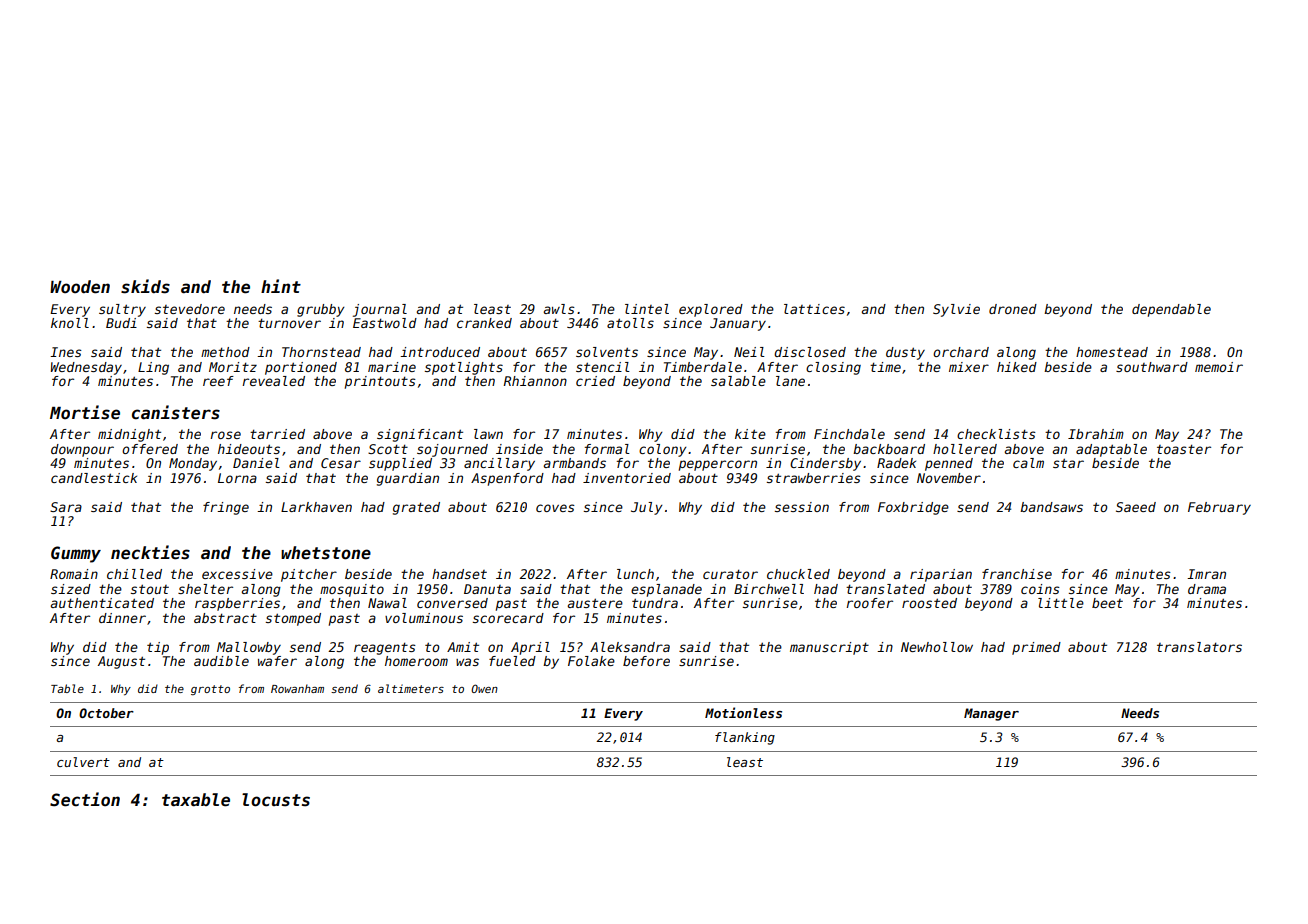  I want to click on locusts, so click(276, 800).
